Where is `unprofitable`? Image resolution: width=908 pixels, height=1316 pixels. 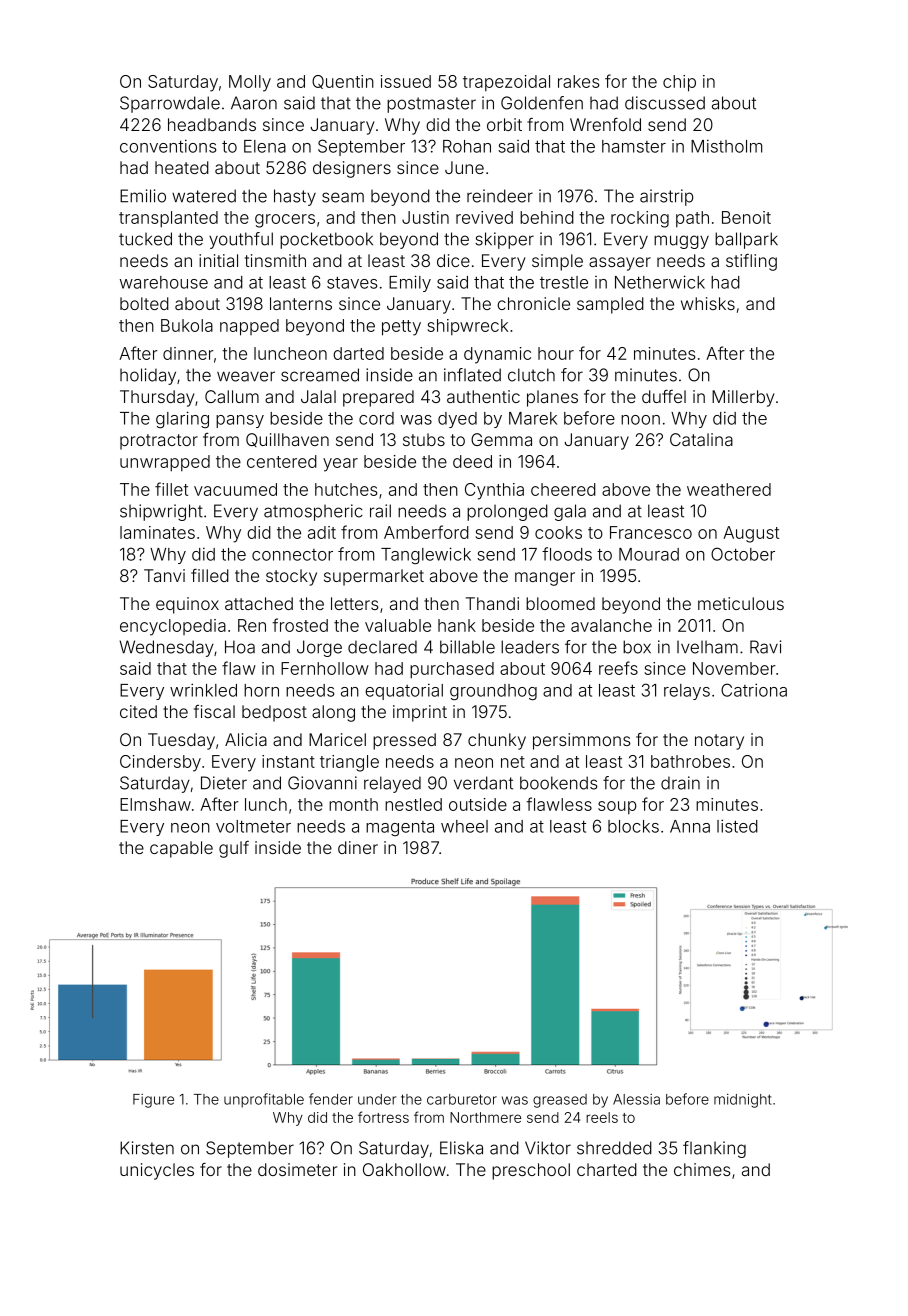 unprofitable is located at coordinates (264, 1100).
